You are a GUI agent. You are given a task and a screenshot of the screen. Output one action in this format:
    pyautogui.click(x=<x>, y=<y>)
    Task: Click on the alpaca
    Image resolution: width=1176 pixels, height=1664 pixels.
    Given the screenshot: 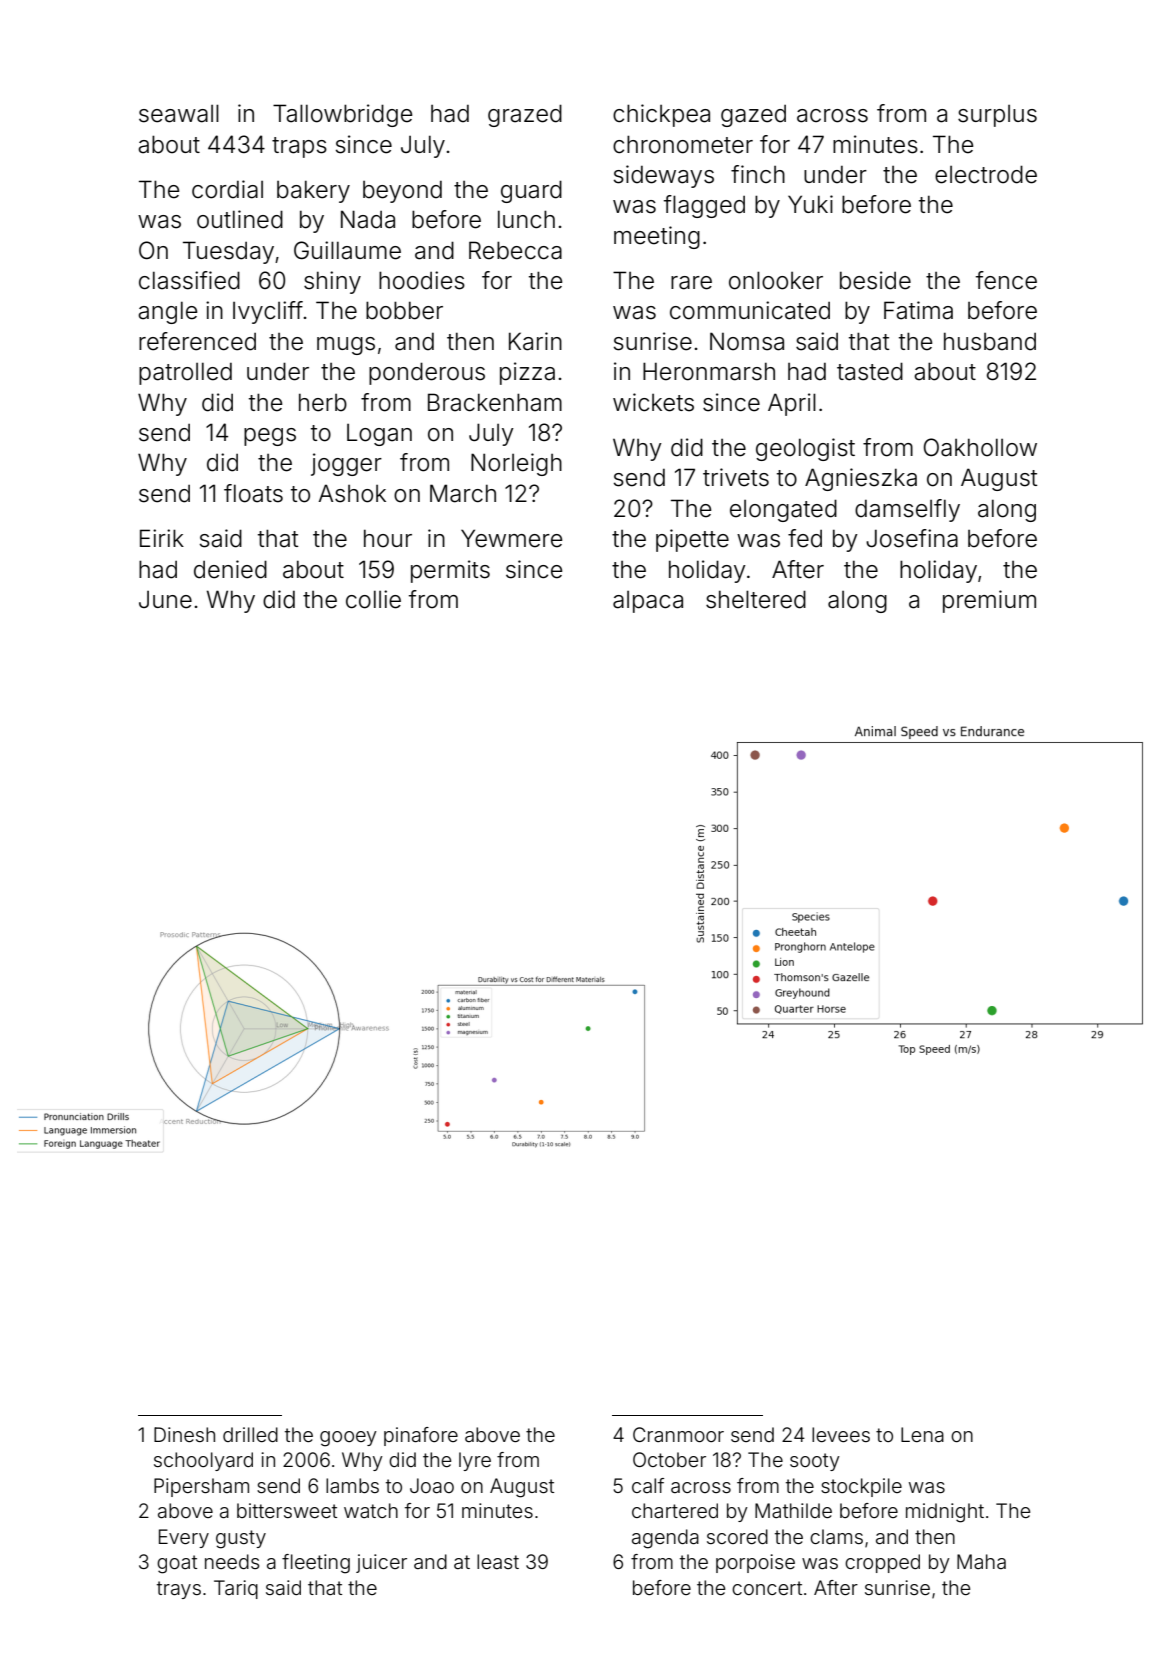 What is the action you would take?
    pyautogui.click(x=648, y=602)
